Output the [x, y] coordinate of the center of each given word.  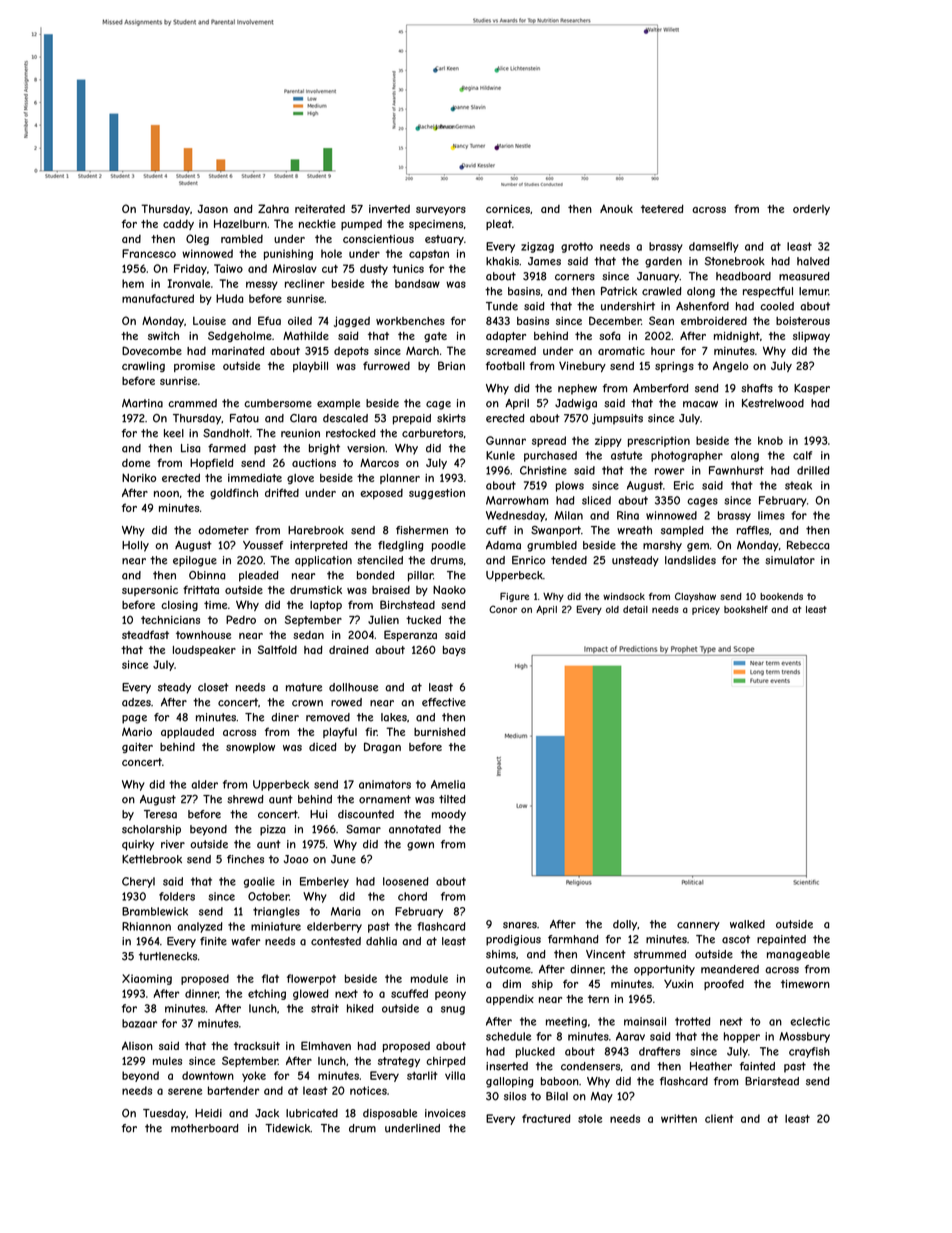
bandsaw [417, 283]
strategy [399, 1062]
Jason [213, 208]
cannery [698, 926]
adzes [136, 702]
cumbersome [278, 403]
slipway [811, 337]
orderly [811, 210]
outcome [508, 969]
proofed [724, 984]
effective [444, 702]
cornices [508, 209]
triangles [276, 912]
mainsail [645, 1021]
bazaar [139, 1023]
